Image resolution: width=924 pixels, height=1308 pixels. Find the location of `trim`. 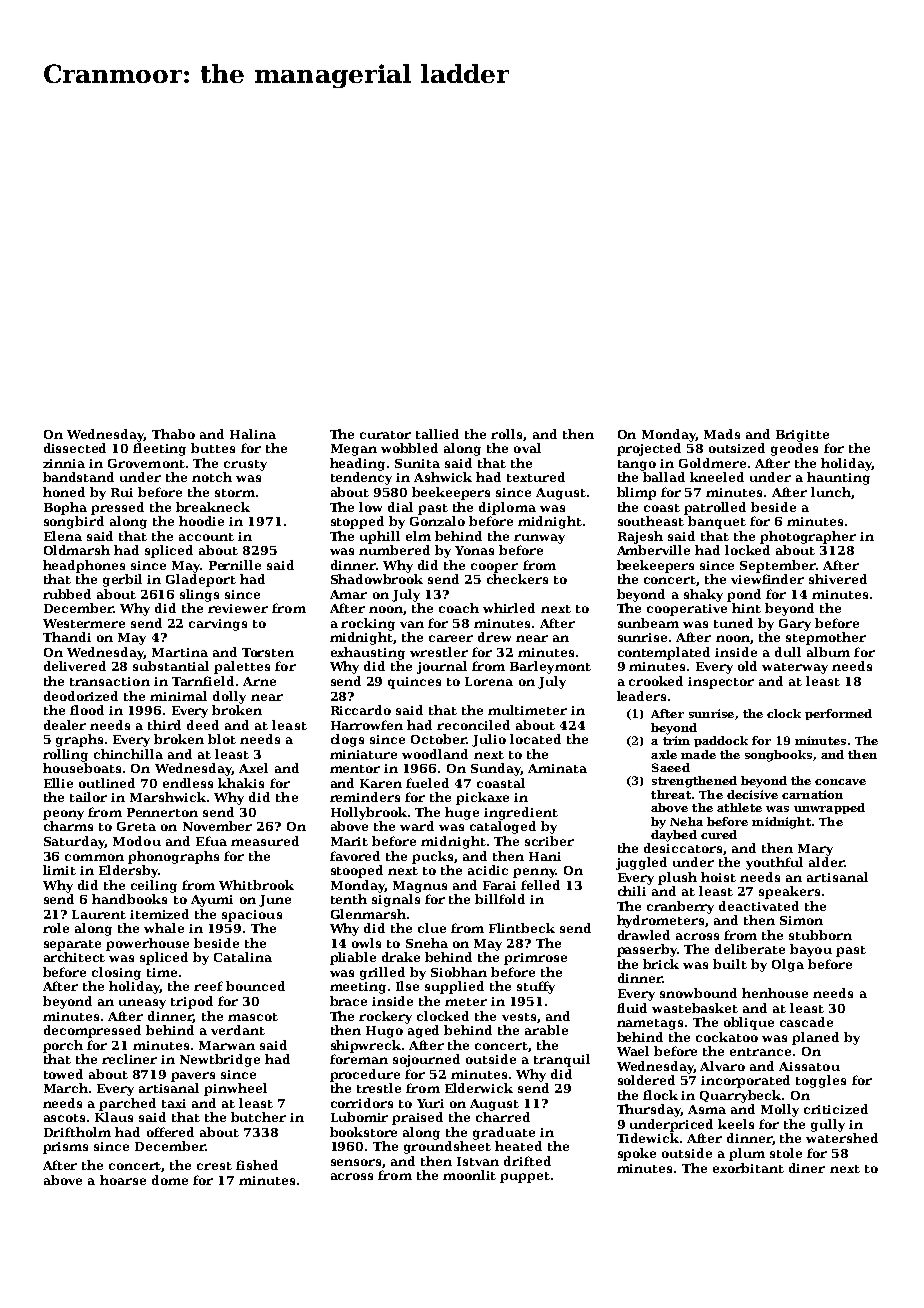

trim is located at coordinates (676, 740).
